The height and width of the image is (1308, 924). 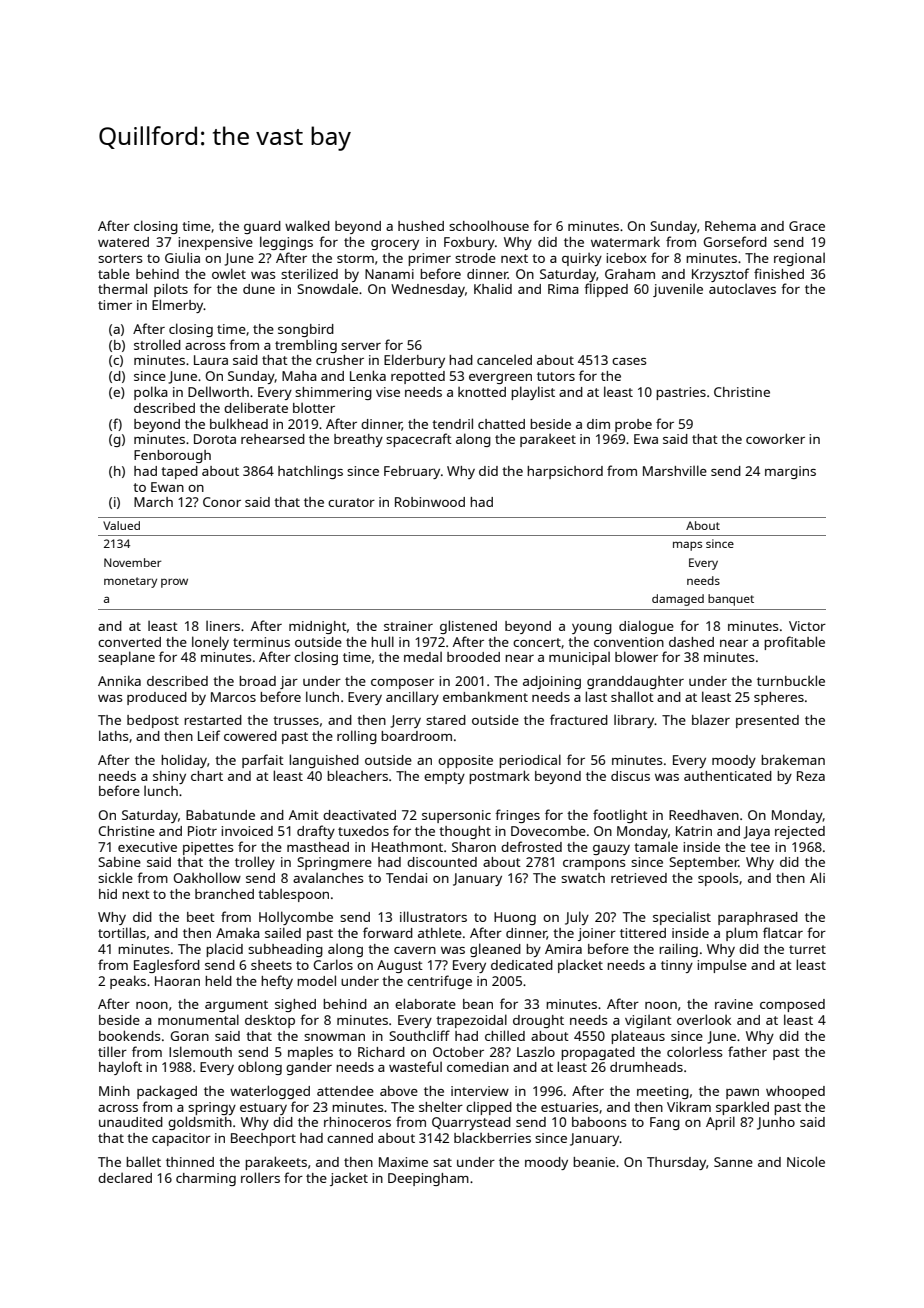 What do you see at coordinates (260, 1177) in the image?
I see `rollers` at bounding box center [260, 1177].
